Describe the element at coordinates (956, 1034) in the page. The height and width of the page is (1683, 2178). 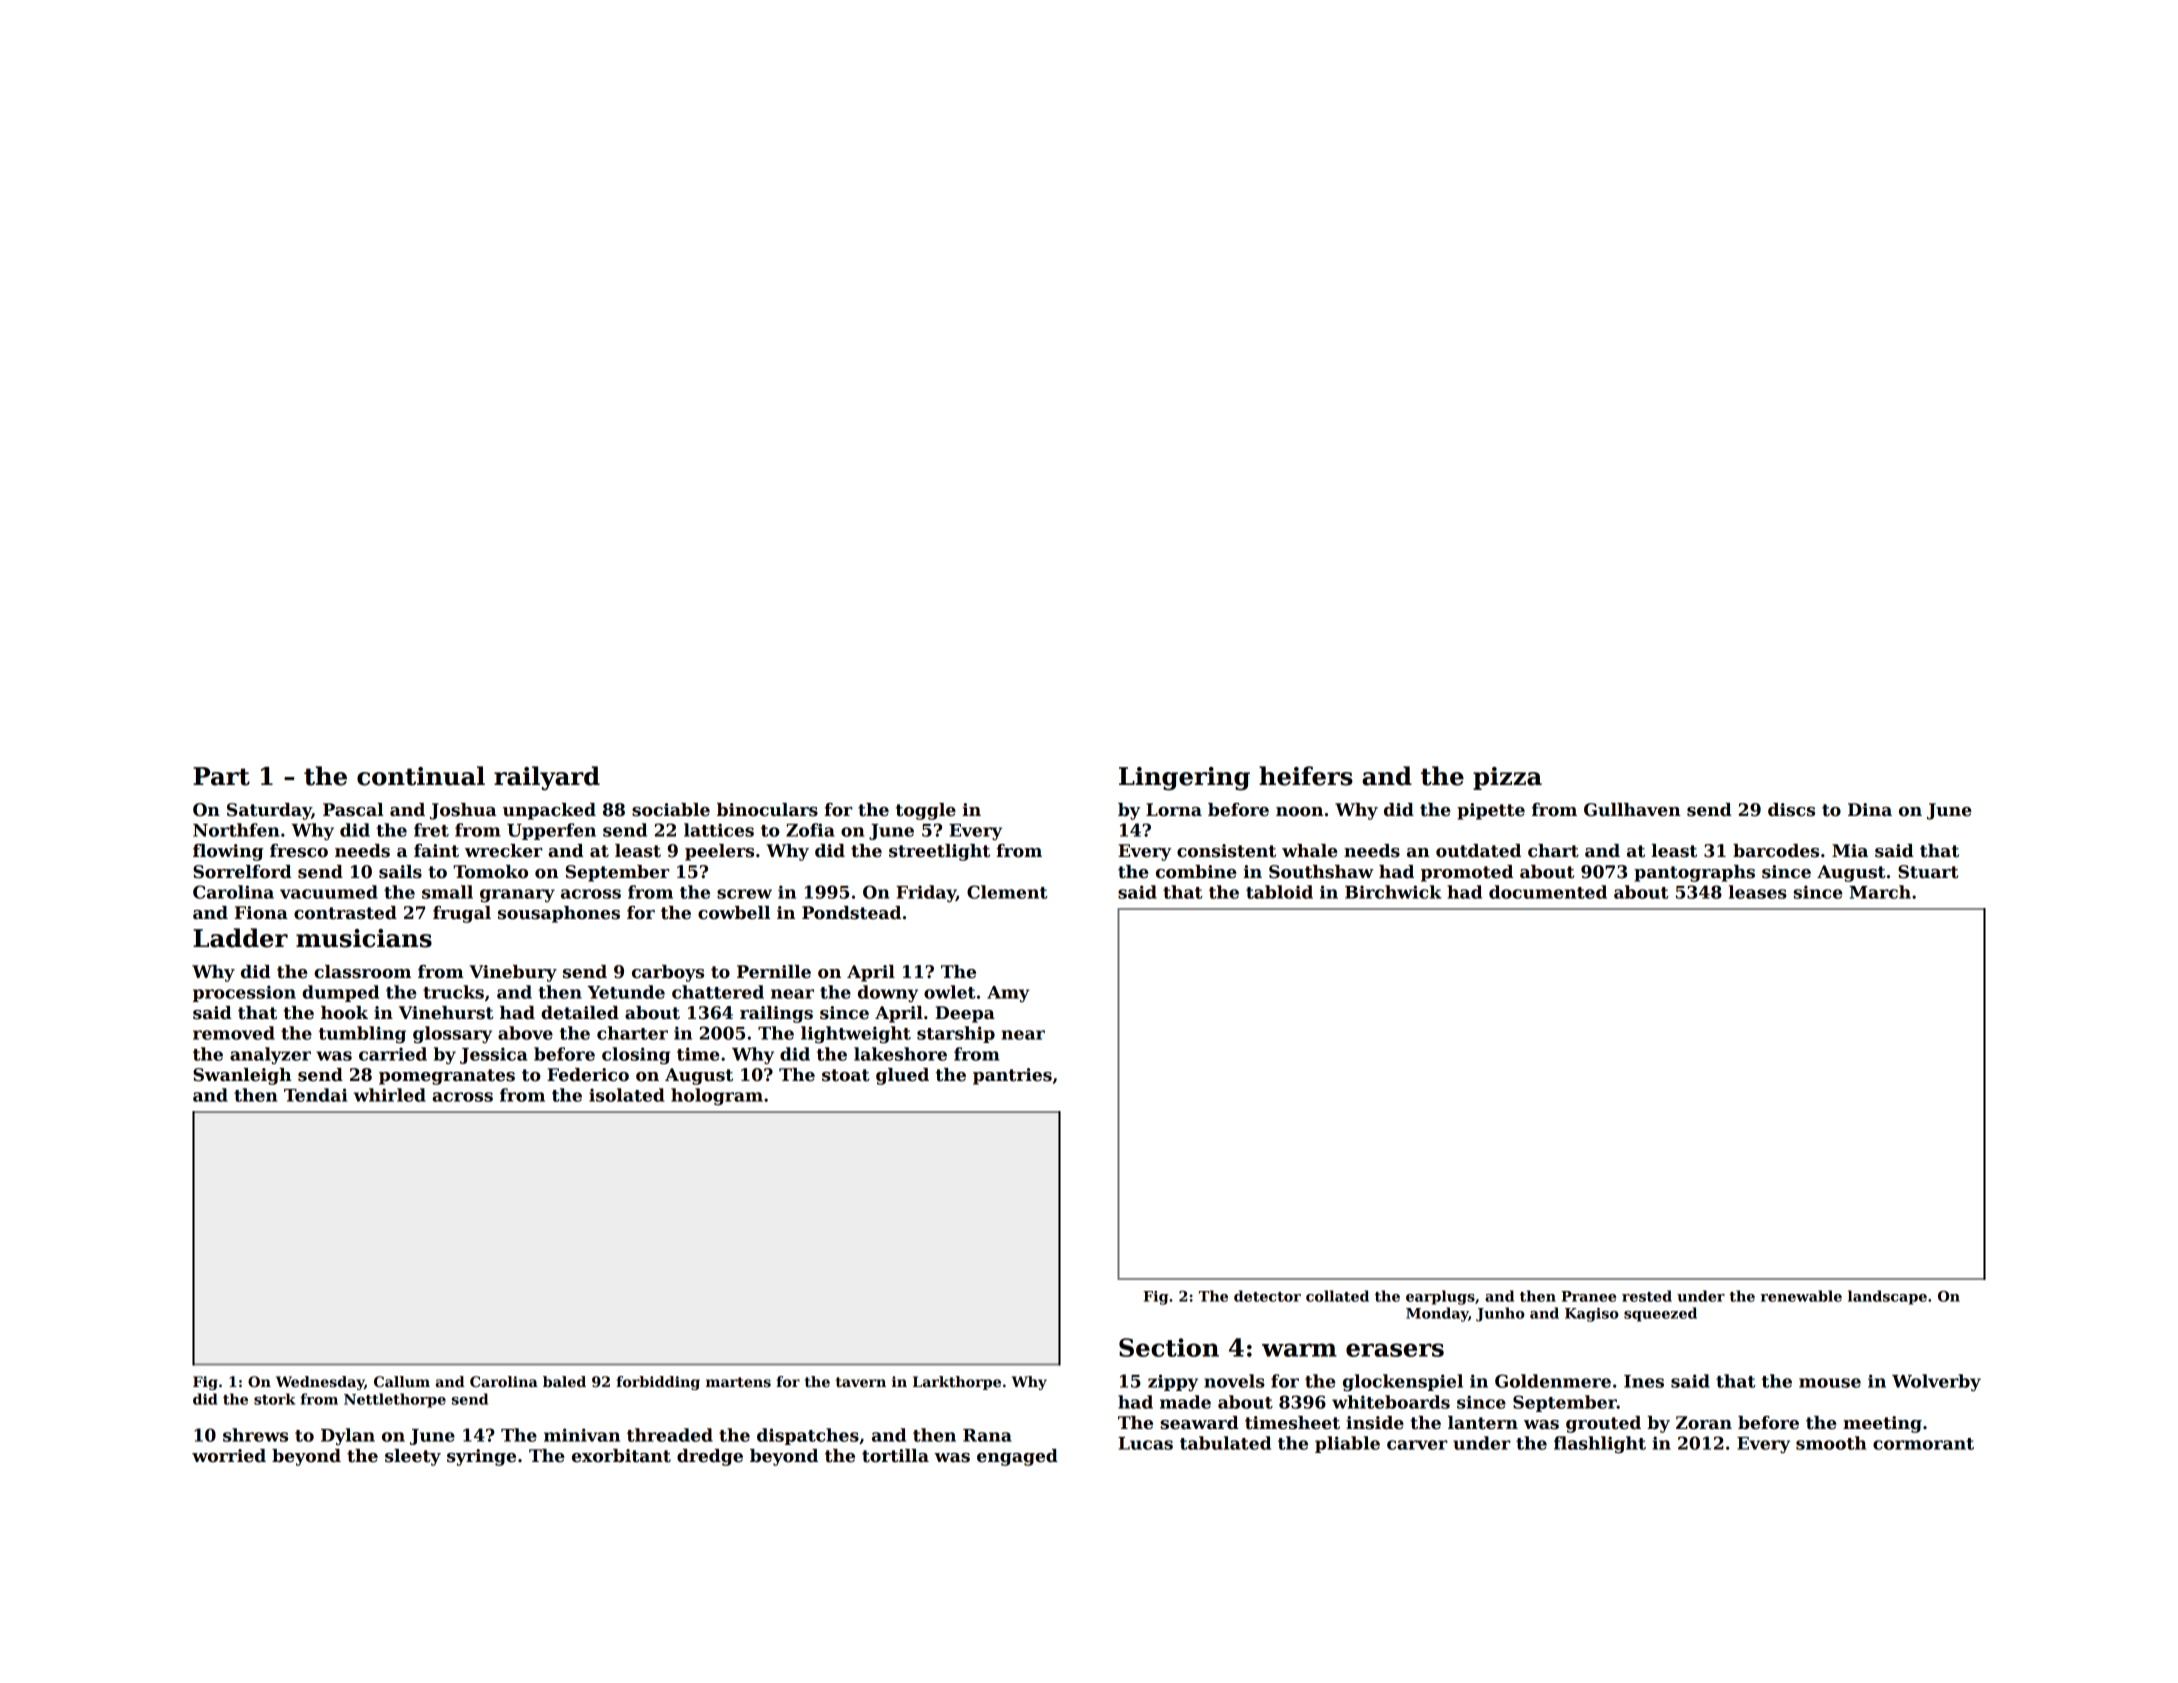
I see `starship` at that location.
